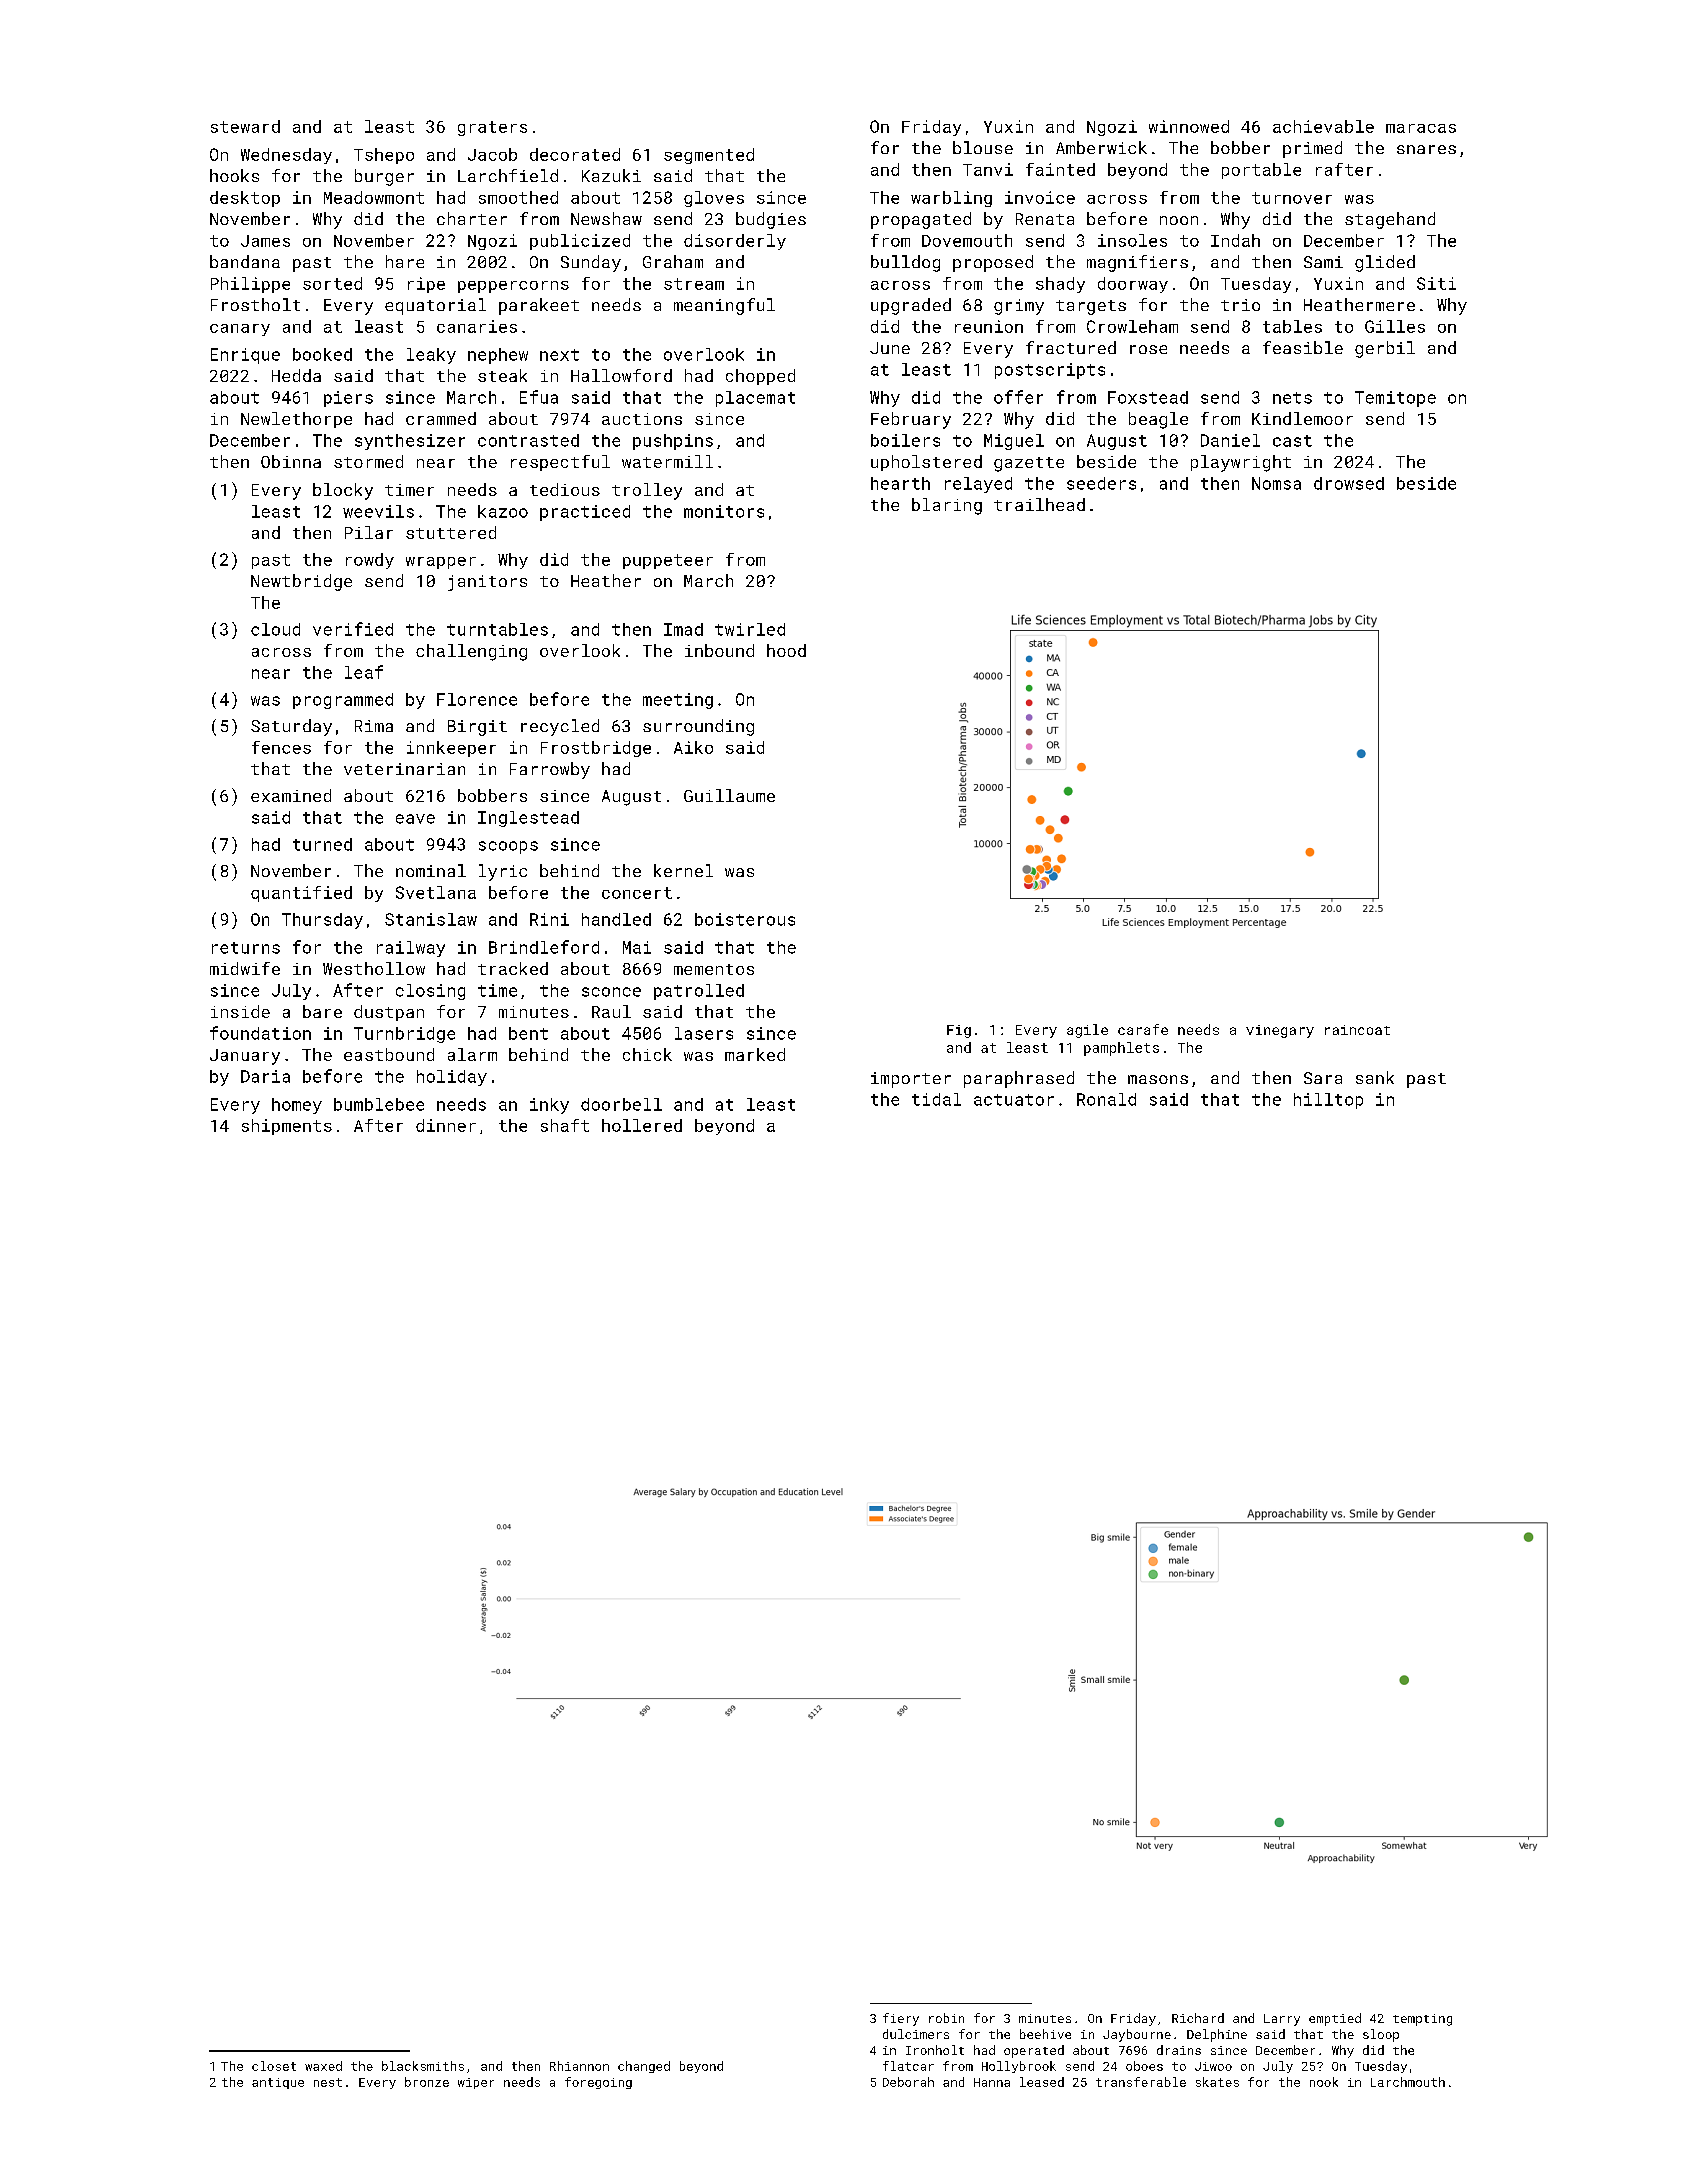 The image size is (1683, 2178). Describe the element at coordinates (1137, 2035) in the screenshot. I see `Jaybourne` at that location.
